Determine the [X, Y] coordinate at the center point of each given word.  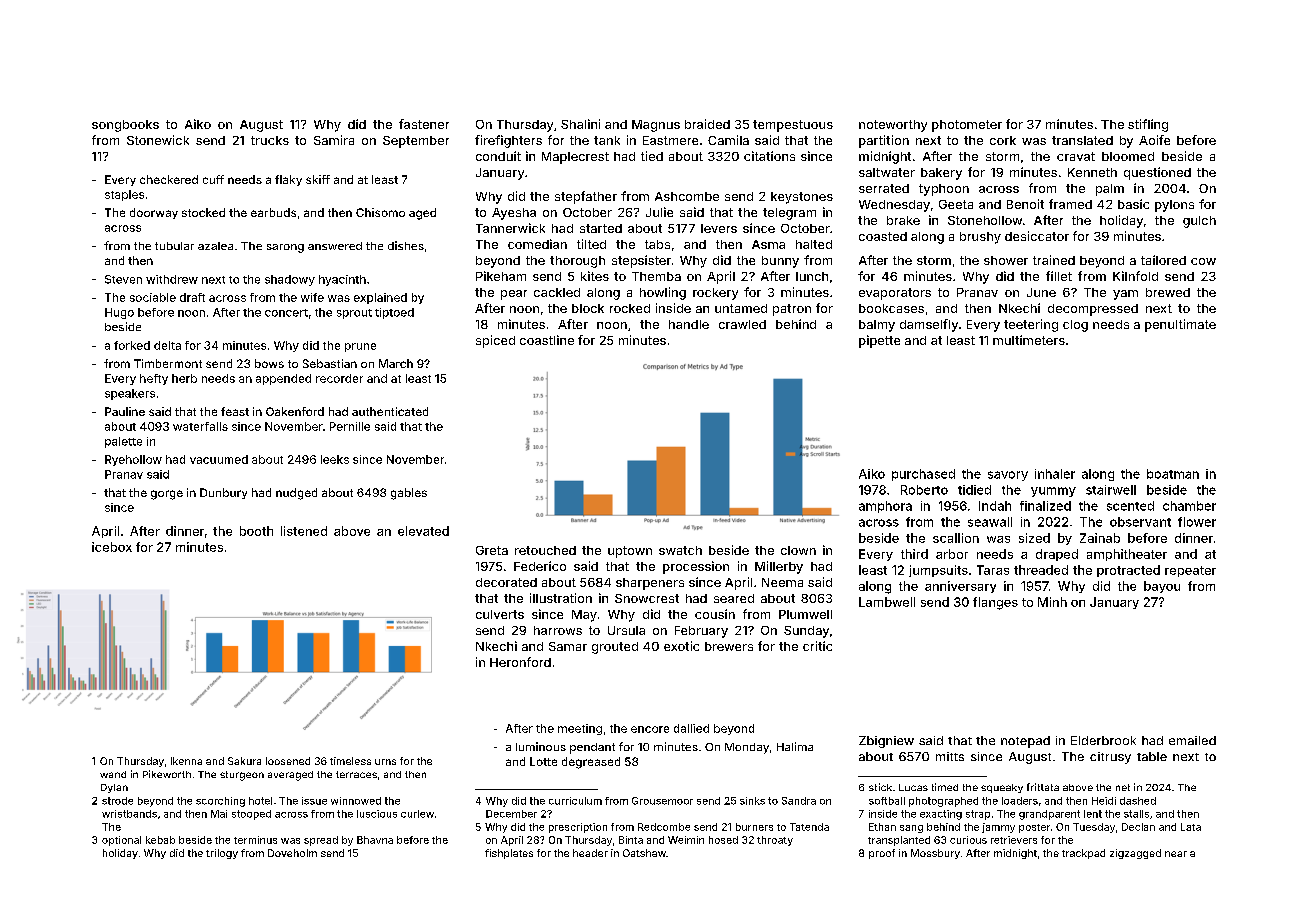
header [590, 853]
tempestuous [793, 126]
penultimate [1180, 325]
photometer [967, 126]
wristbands [129, 814]
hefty [154, 379]
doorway [154, 213]
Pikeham [501, 276]
